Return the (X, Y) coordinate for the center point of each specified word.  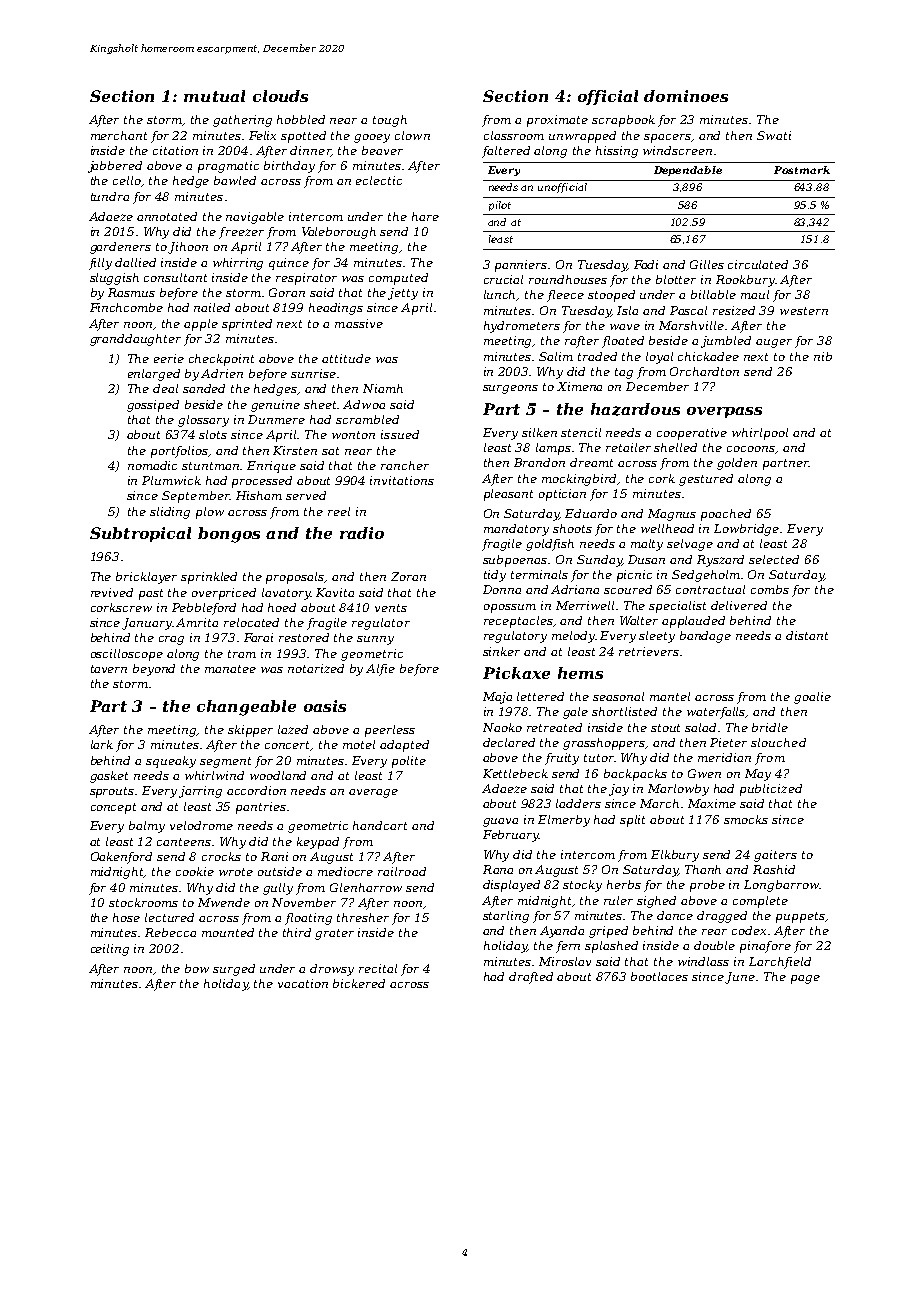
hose (126, 917)
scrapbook (623, 121)
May (758, 775)
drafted (531, 978)
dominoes (686, 96)
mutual (214, 96)
